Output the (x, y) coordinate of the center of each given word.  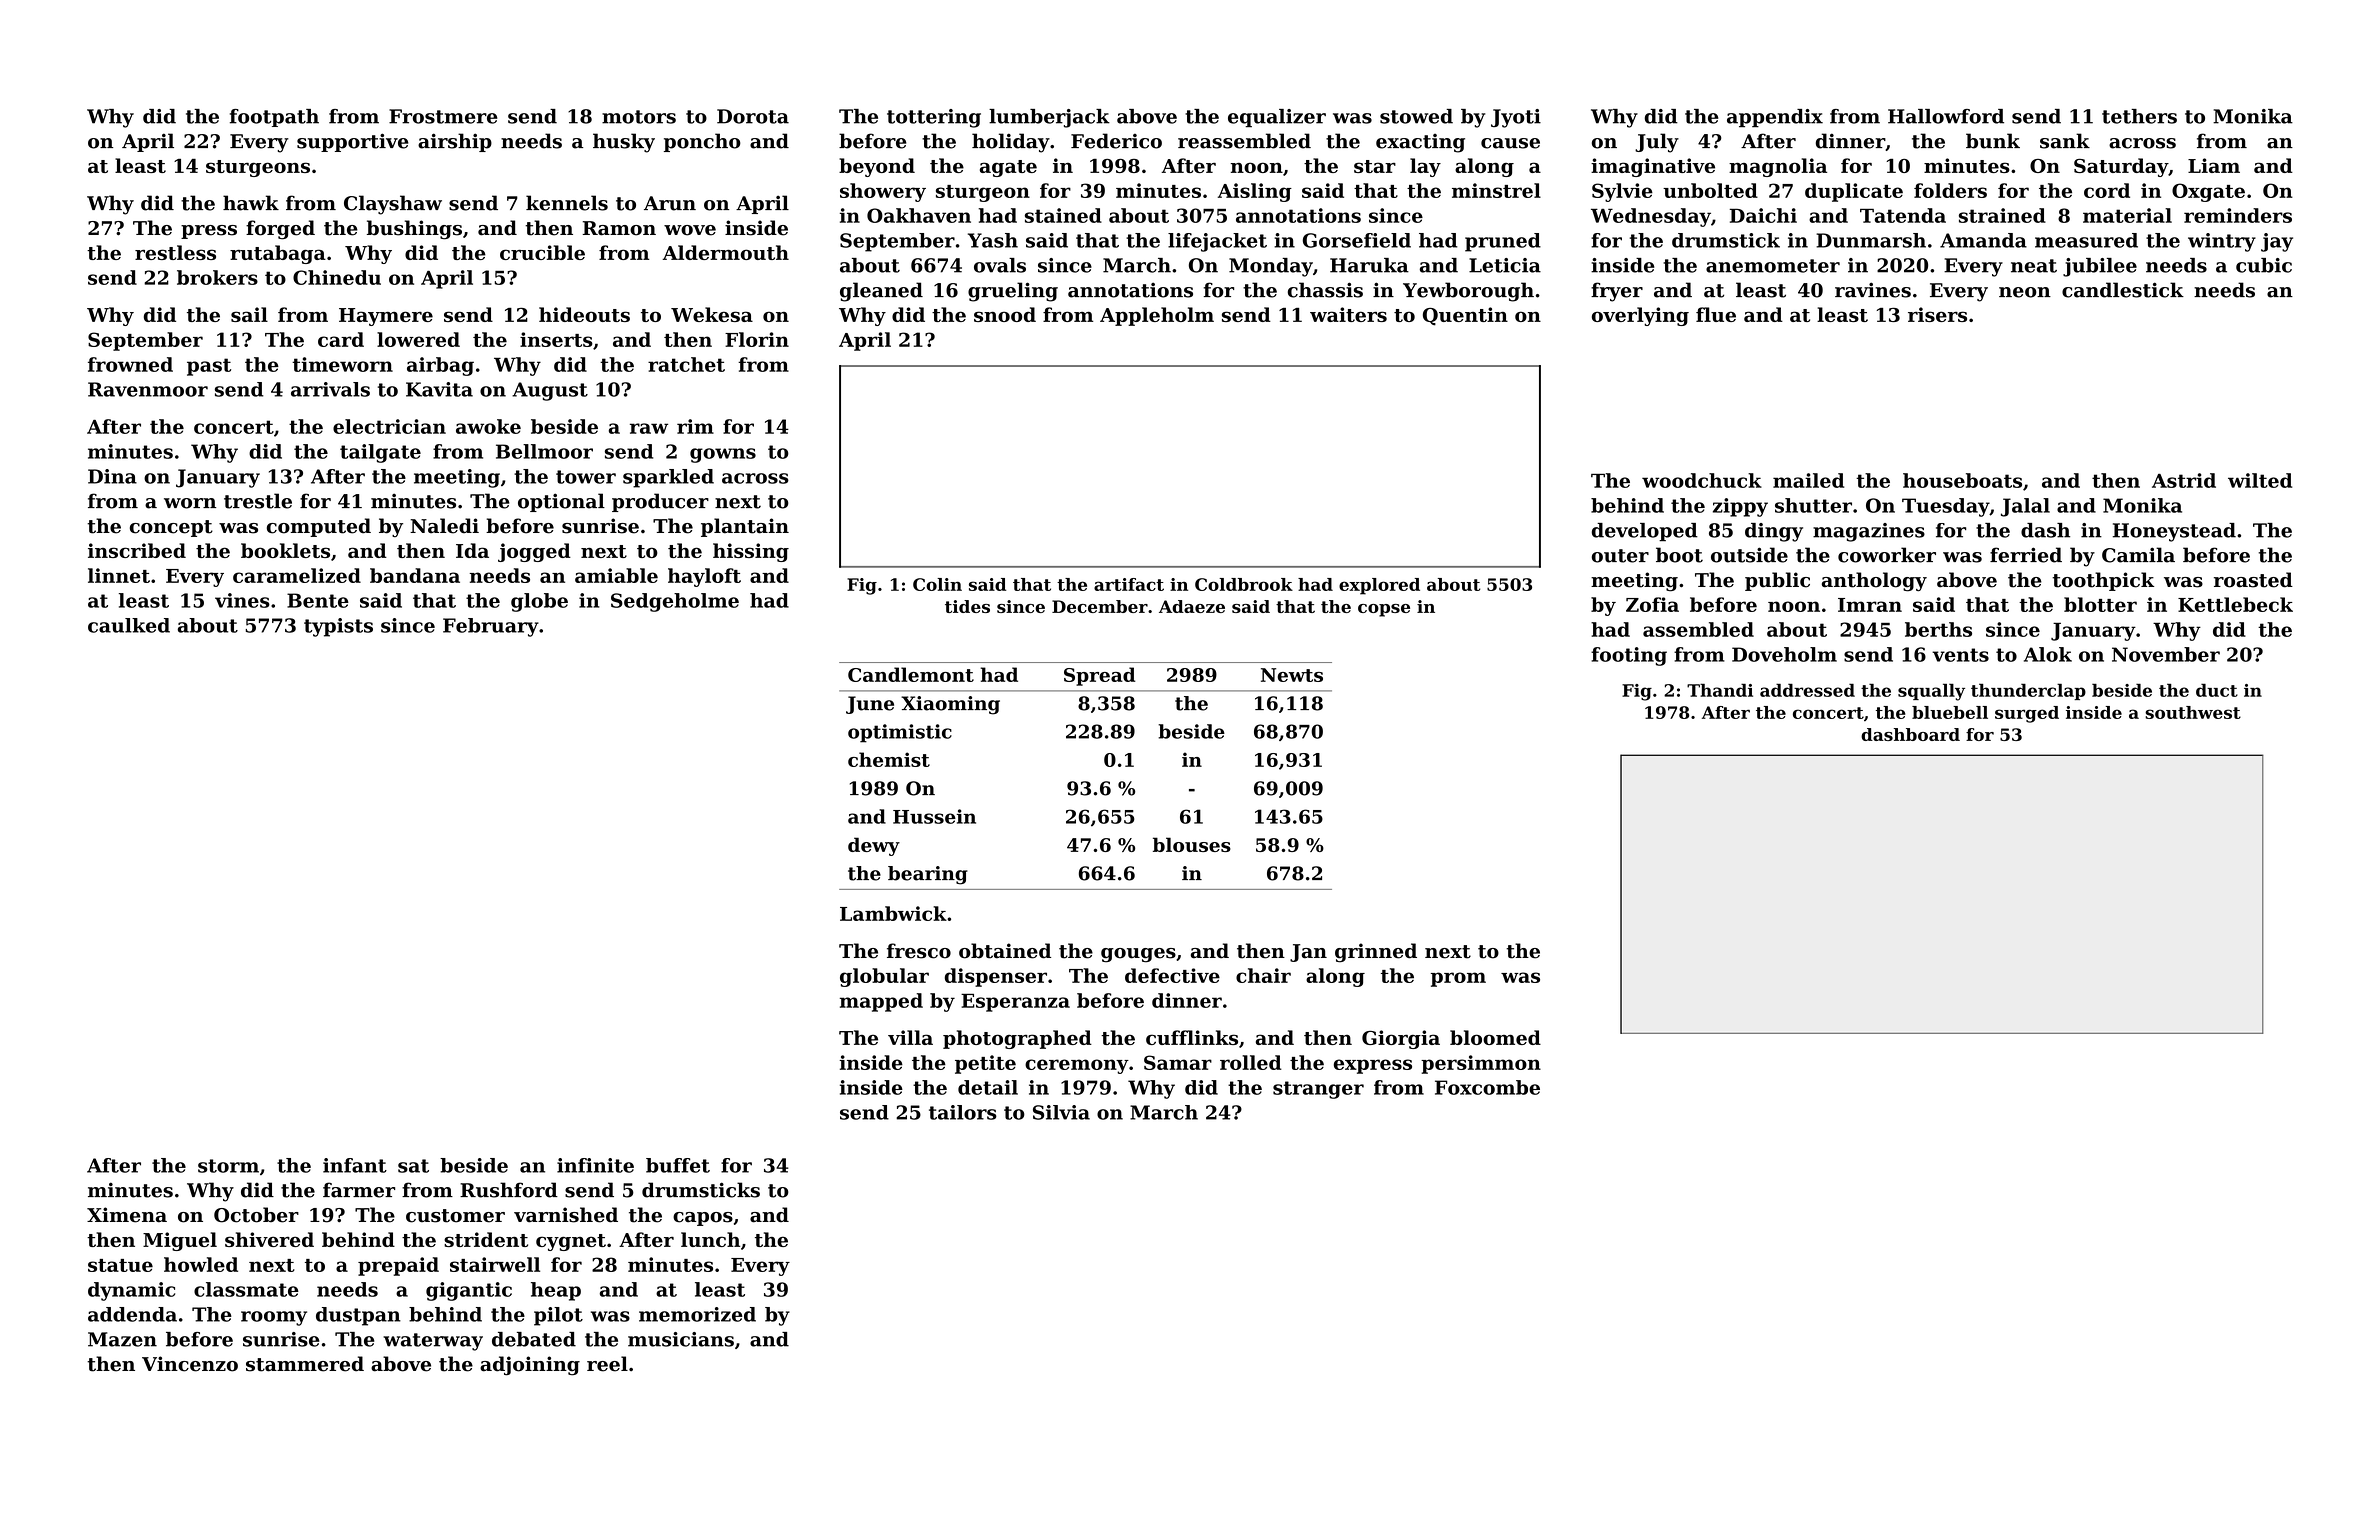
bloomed (1495, 1037)
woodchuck (1702, 480)
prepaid (398, 1266)
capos (703, 1219)
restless (175, 252)
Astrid (2184, 480)
